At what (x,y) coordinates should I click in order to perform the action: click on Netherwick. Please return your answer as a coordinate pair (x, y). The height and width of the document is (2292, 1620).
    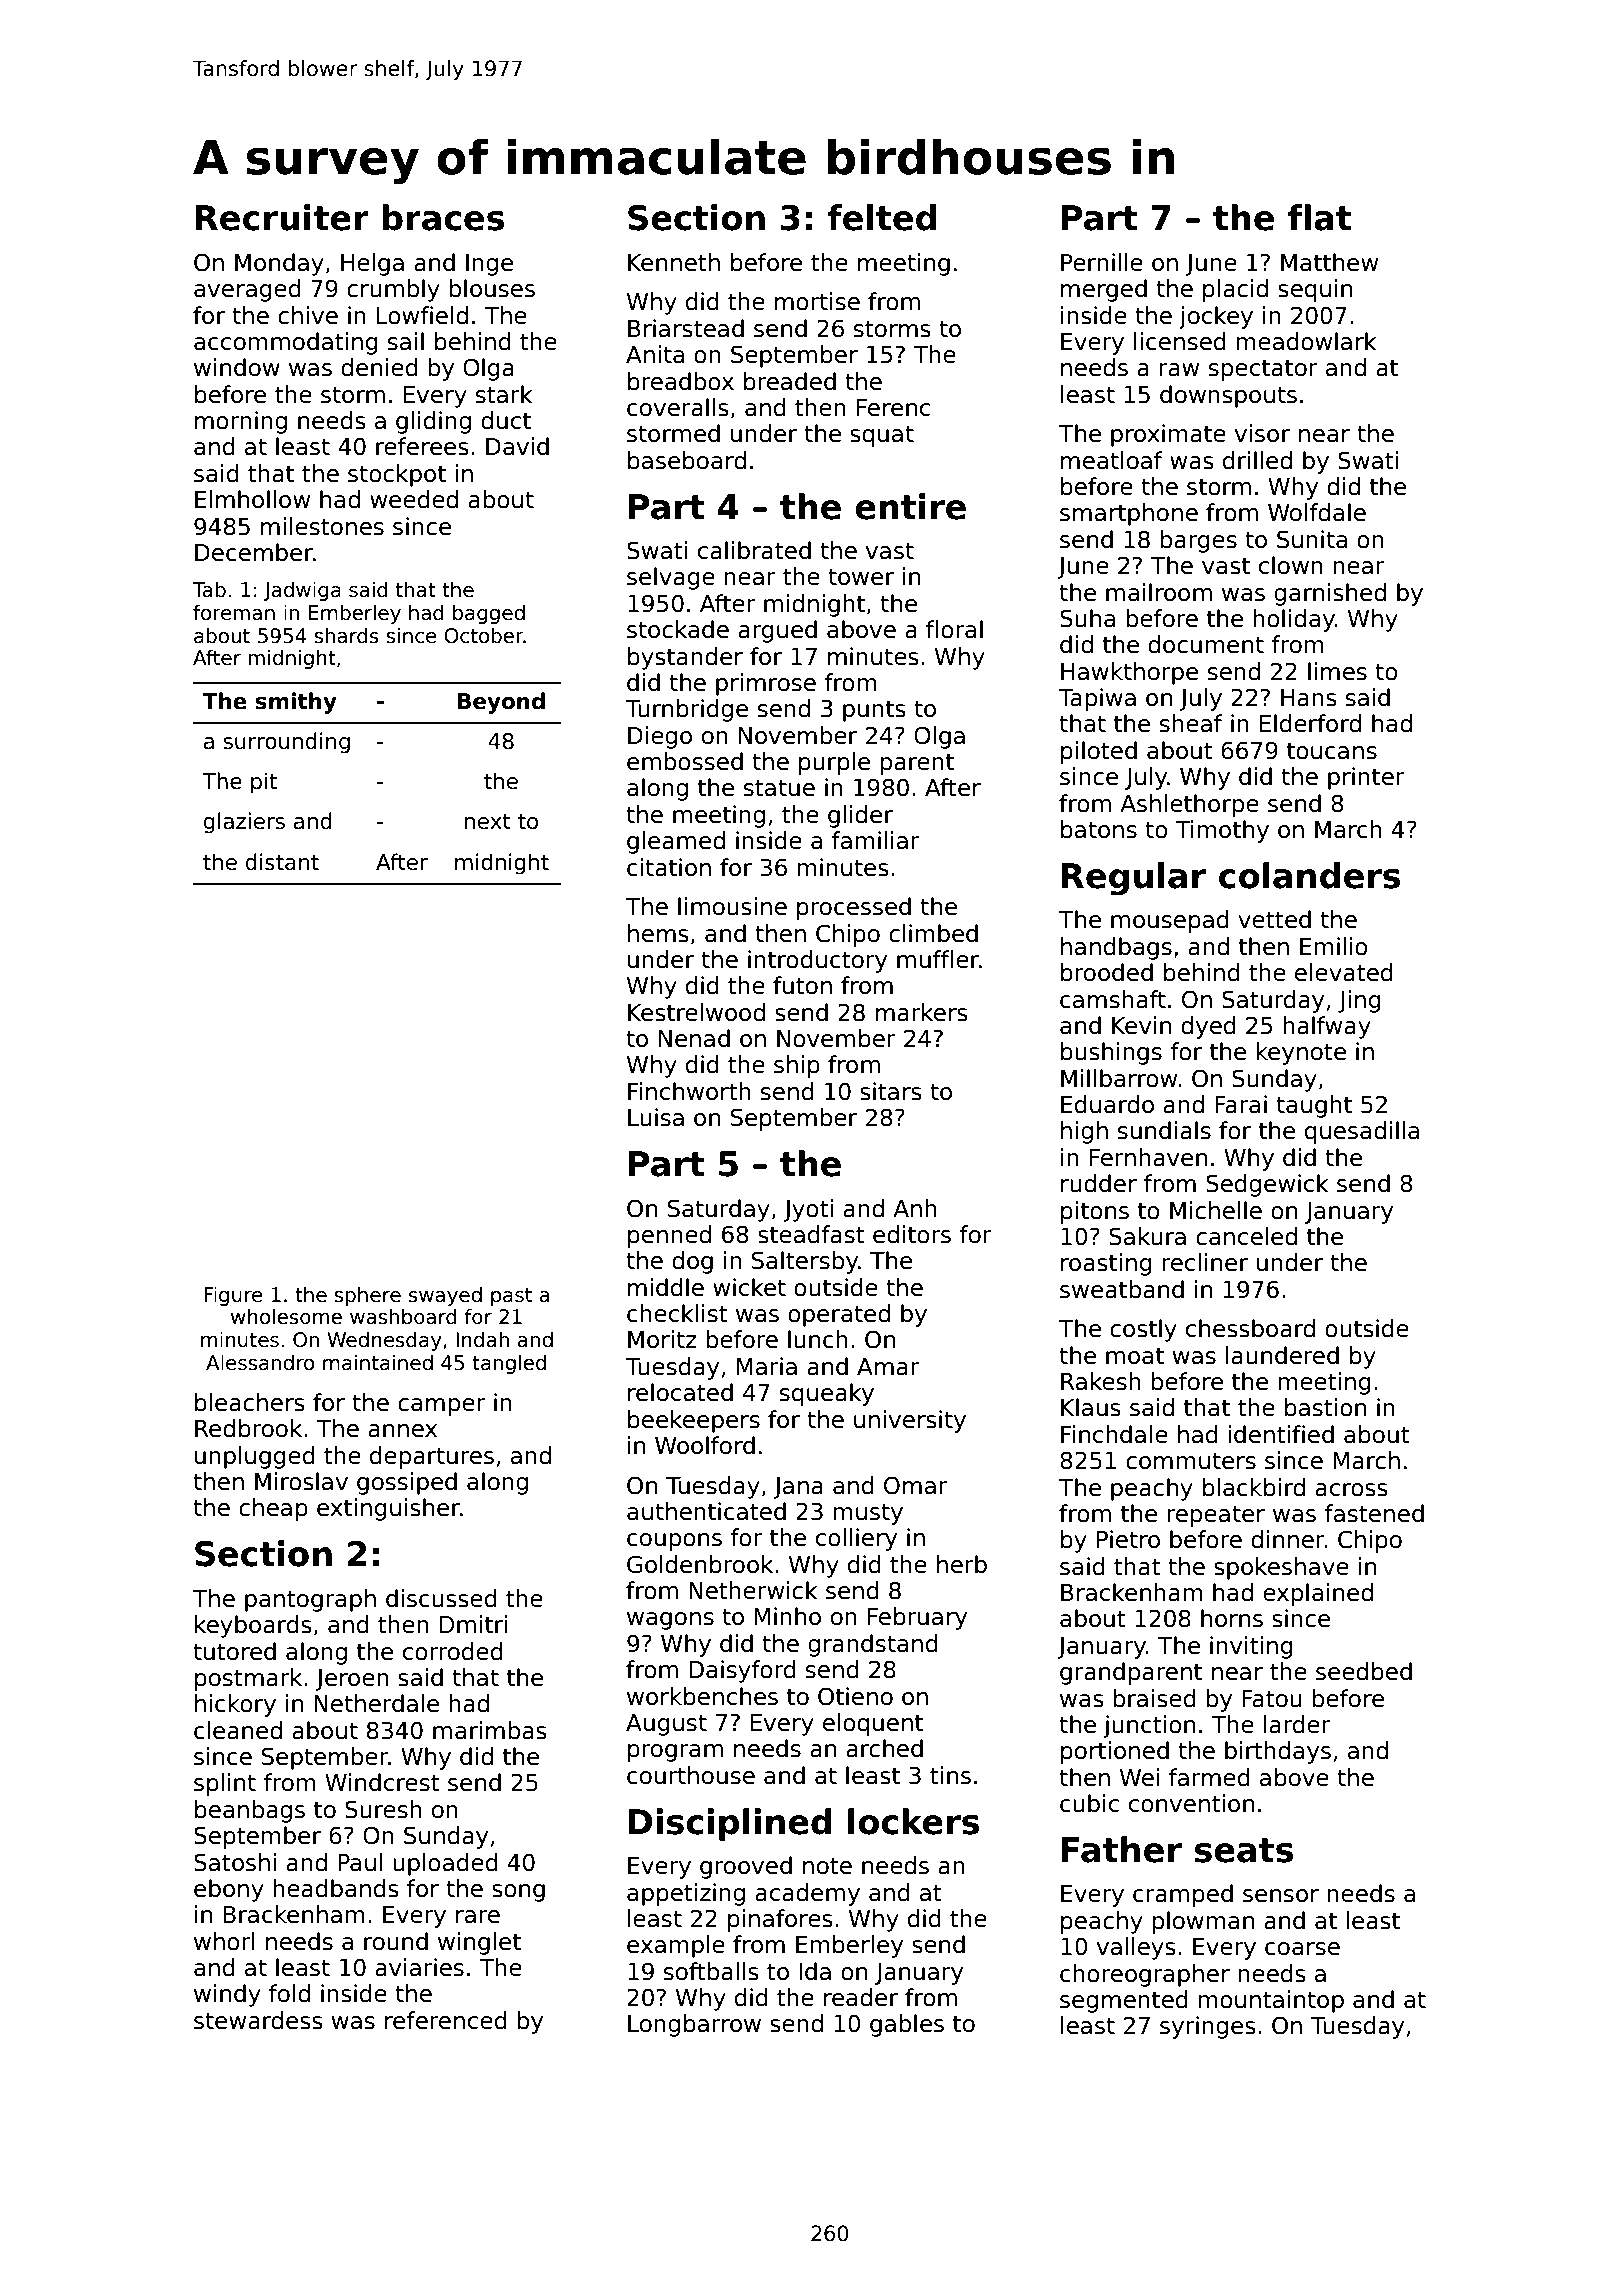
    Looking at the image, I should click on (753, 1590).
